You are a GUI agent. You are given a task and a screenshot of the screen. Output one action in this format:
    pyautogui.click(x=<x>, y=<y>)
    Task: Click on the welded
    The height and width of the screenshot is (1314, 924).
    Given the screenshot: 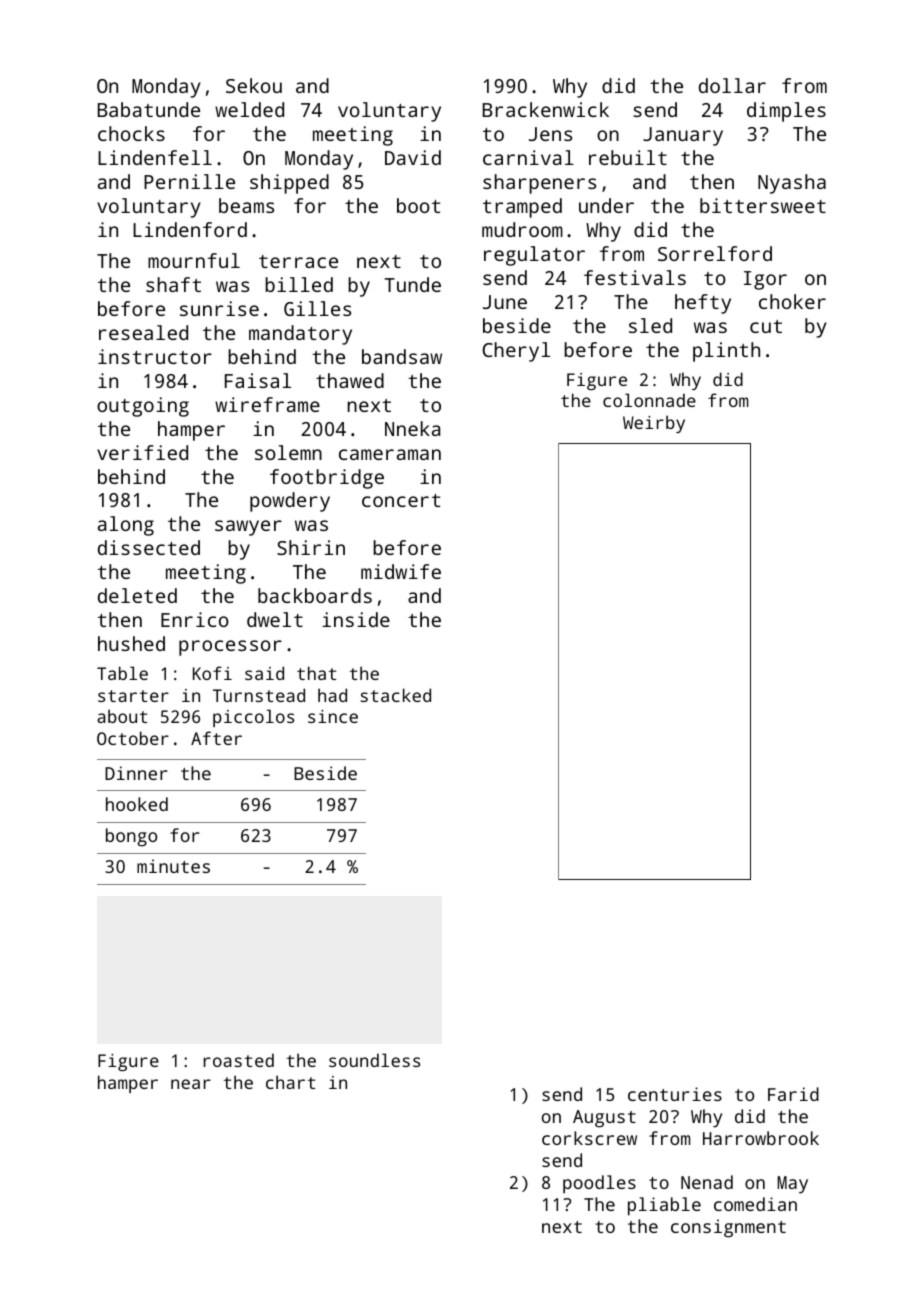 What is the action you would take?
    pyautogui.click(x=249, y=109)
